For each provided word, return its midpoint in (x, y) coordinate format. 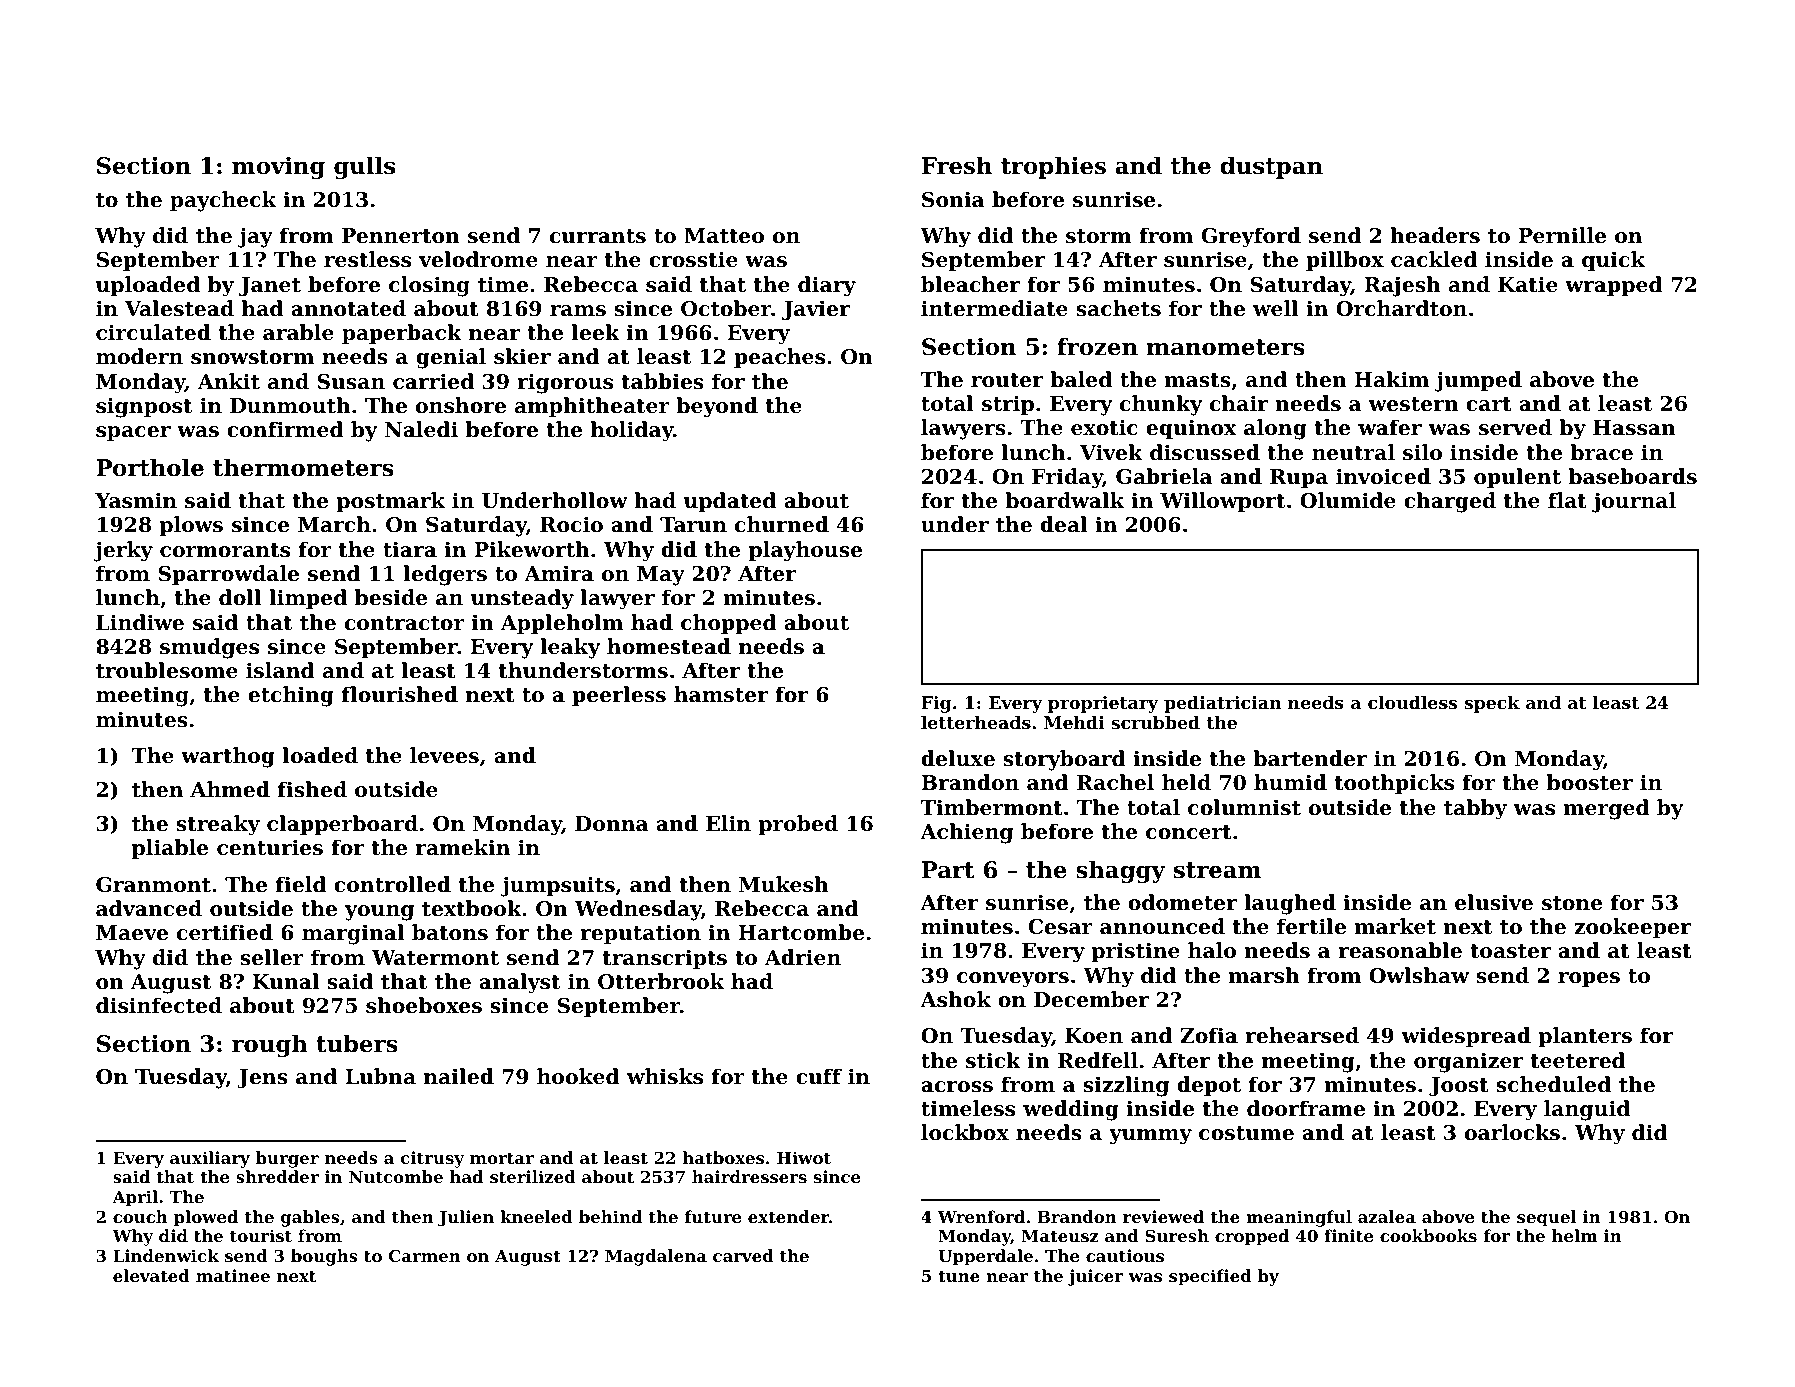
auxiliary (210, 1159)
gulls (364, 167)
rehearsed (1302, 1035)
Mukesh (784, 884)
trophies (1053, 167)
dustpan (1271, 167)
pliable (170, 849)
